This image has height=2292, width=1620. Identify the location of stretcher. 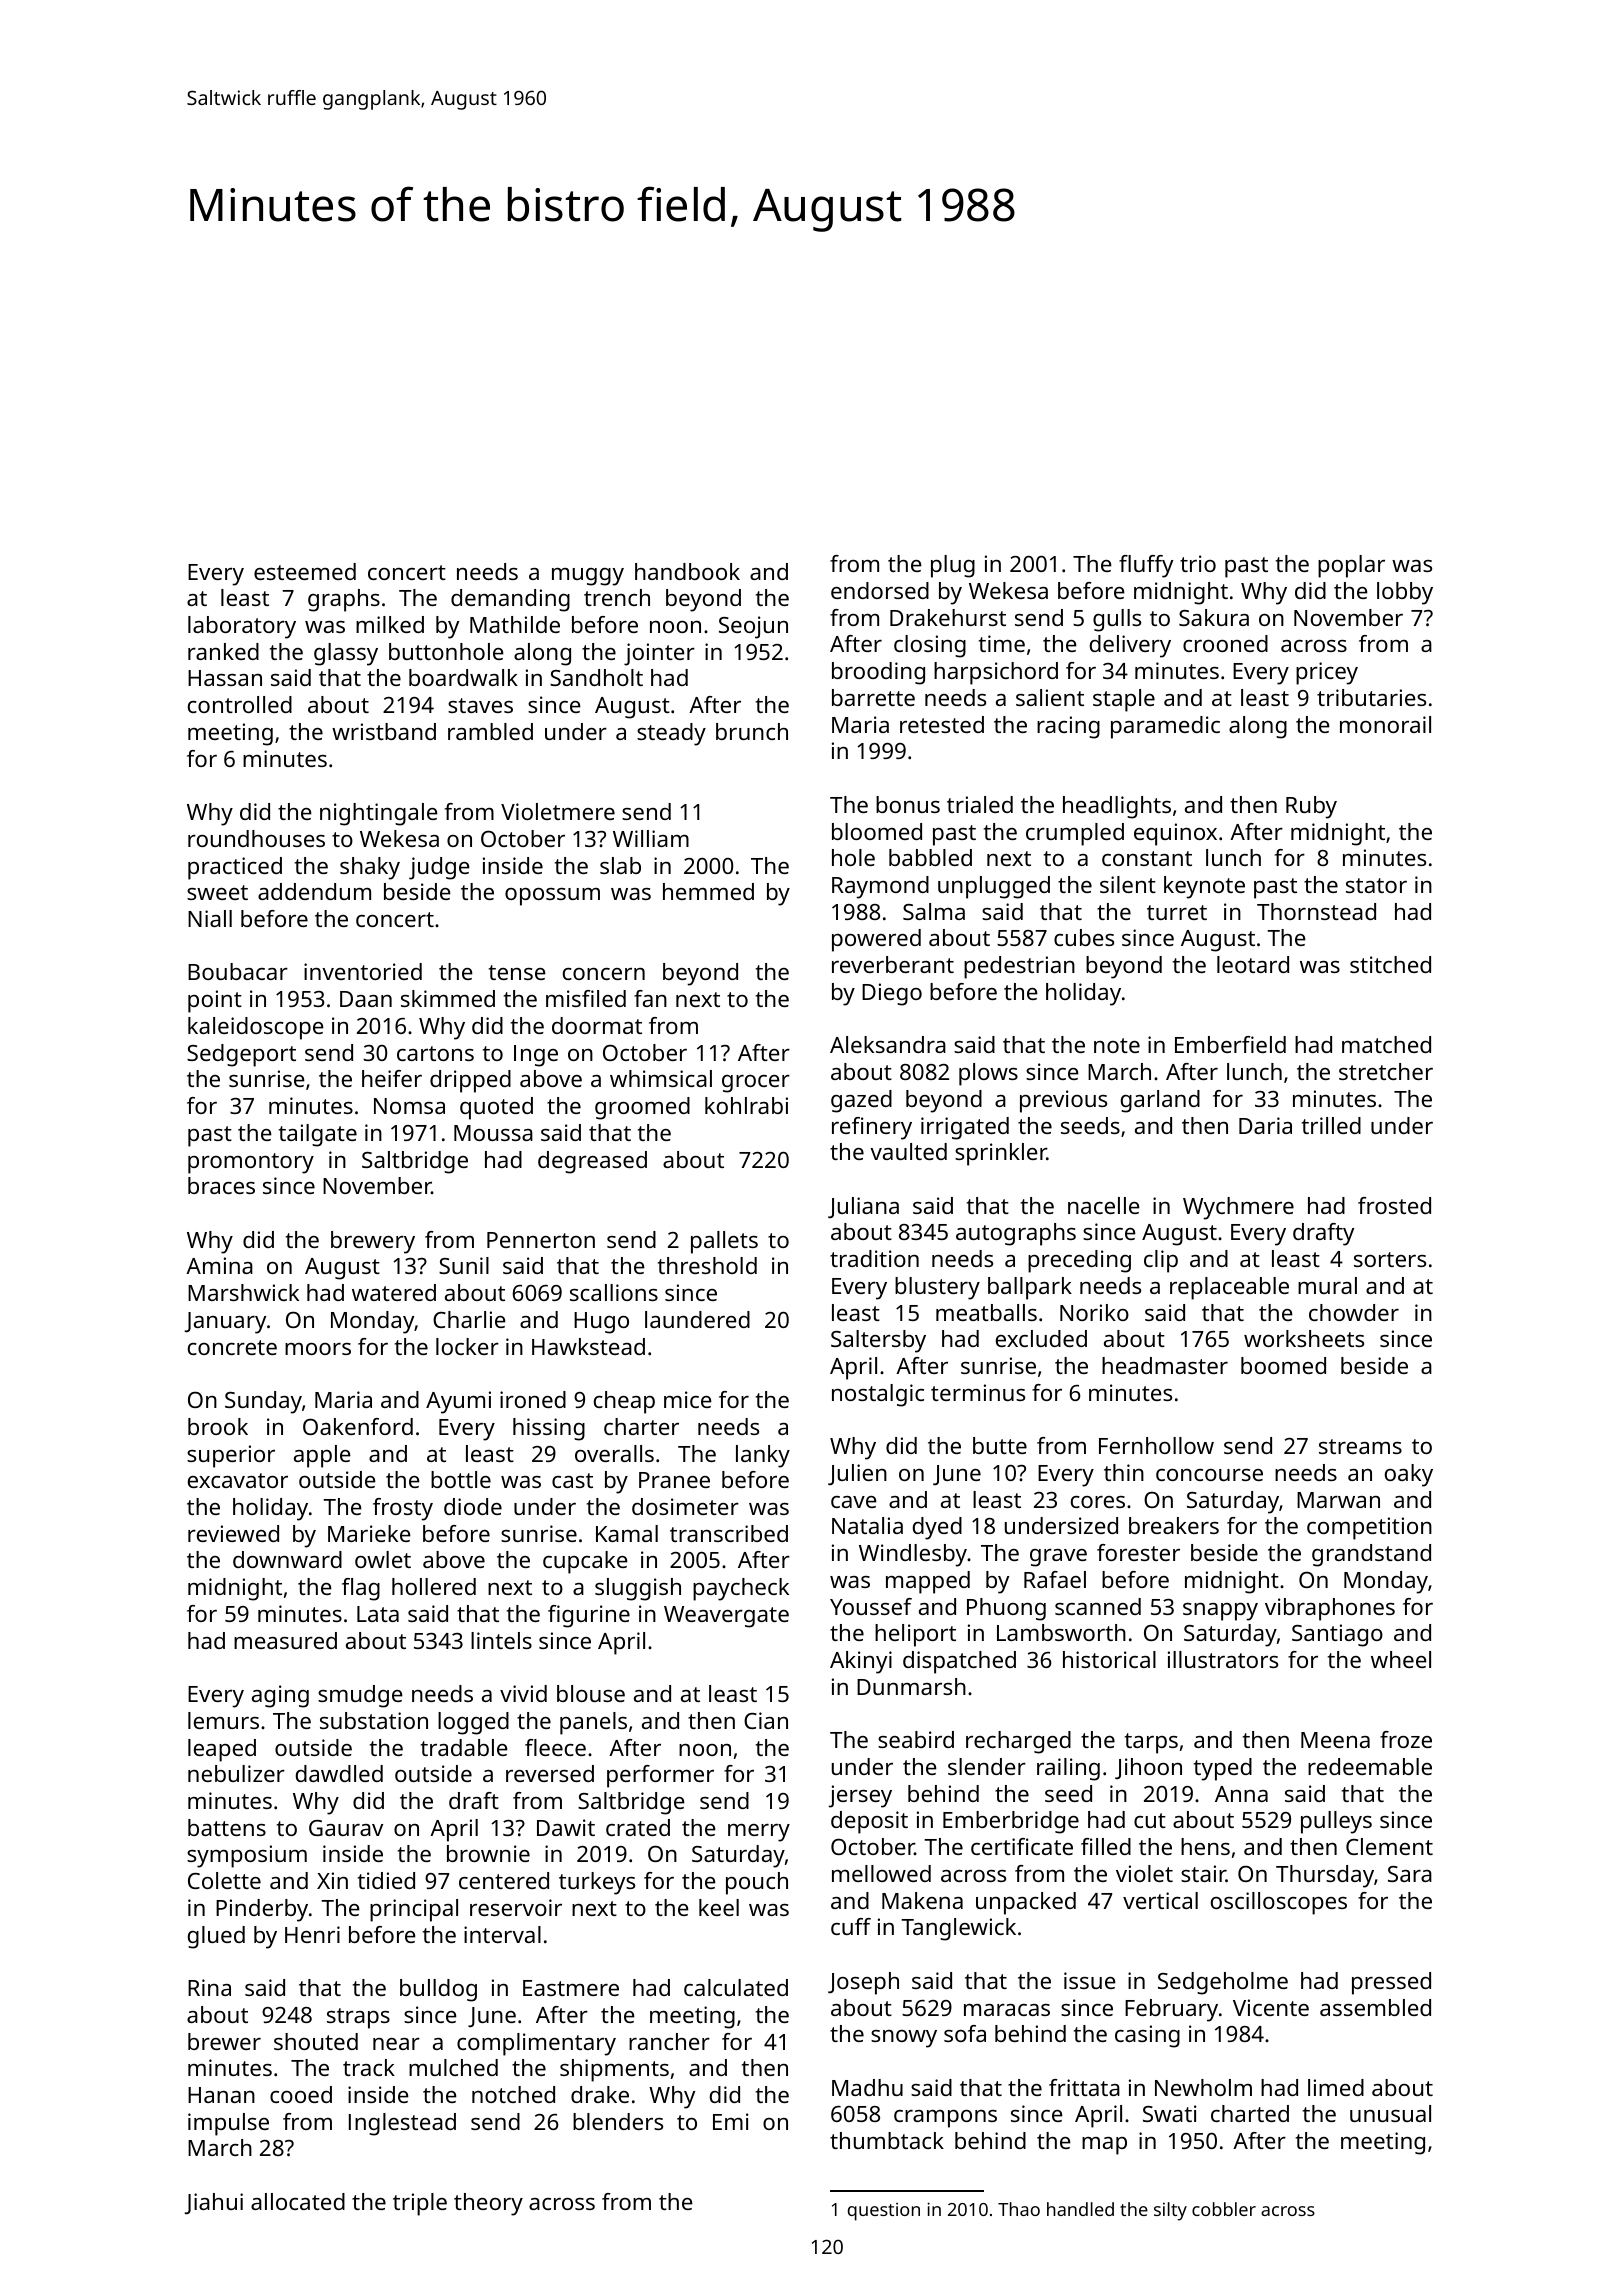
(1386, 1071).
